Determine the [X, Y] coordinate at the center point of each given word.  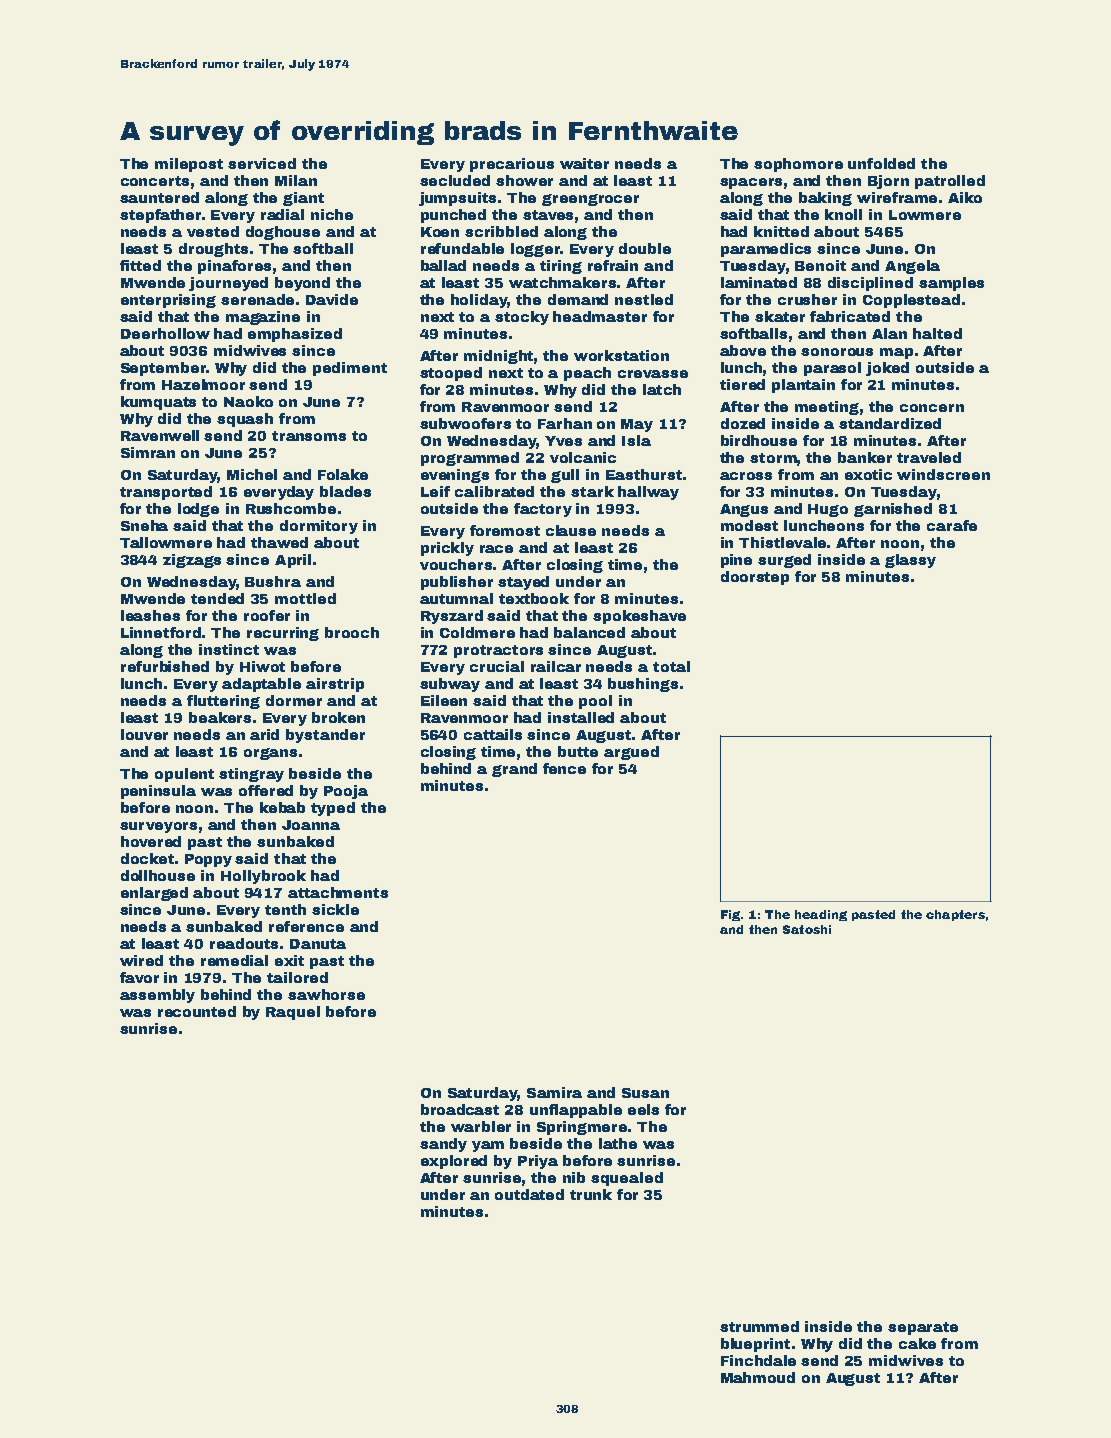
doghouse [283, 233]
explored [454, 1162]
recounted [197, 1011]
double [645, 248]
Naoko [248, 401]
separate [923, 1328]
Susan [645, 1093]
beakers [220, 717]
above [743, 350]
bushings [643, 685]
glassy [910, 561]
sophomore [798, 165]
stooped [451, 374]
